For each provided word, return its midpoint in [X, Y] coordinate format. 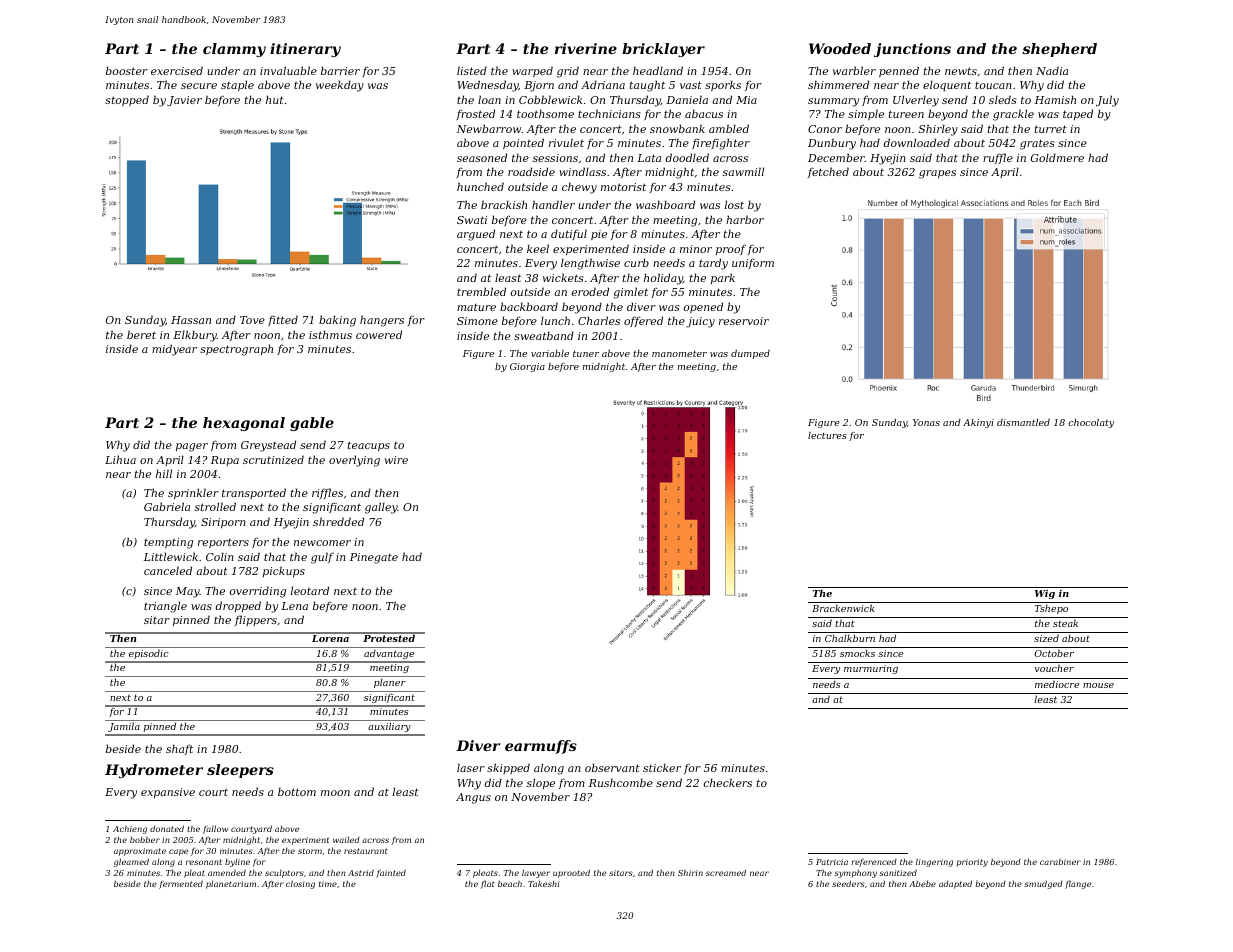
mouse [1098, 685]
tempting [168, 543]
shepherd [1059, 50]
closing [300, 885]
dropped [238, 606]
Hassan [191, 320]
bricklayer [663, 50]
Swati [472, 220]
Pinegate [374, 558]
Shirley [938, 130]
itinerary [305, 50]
